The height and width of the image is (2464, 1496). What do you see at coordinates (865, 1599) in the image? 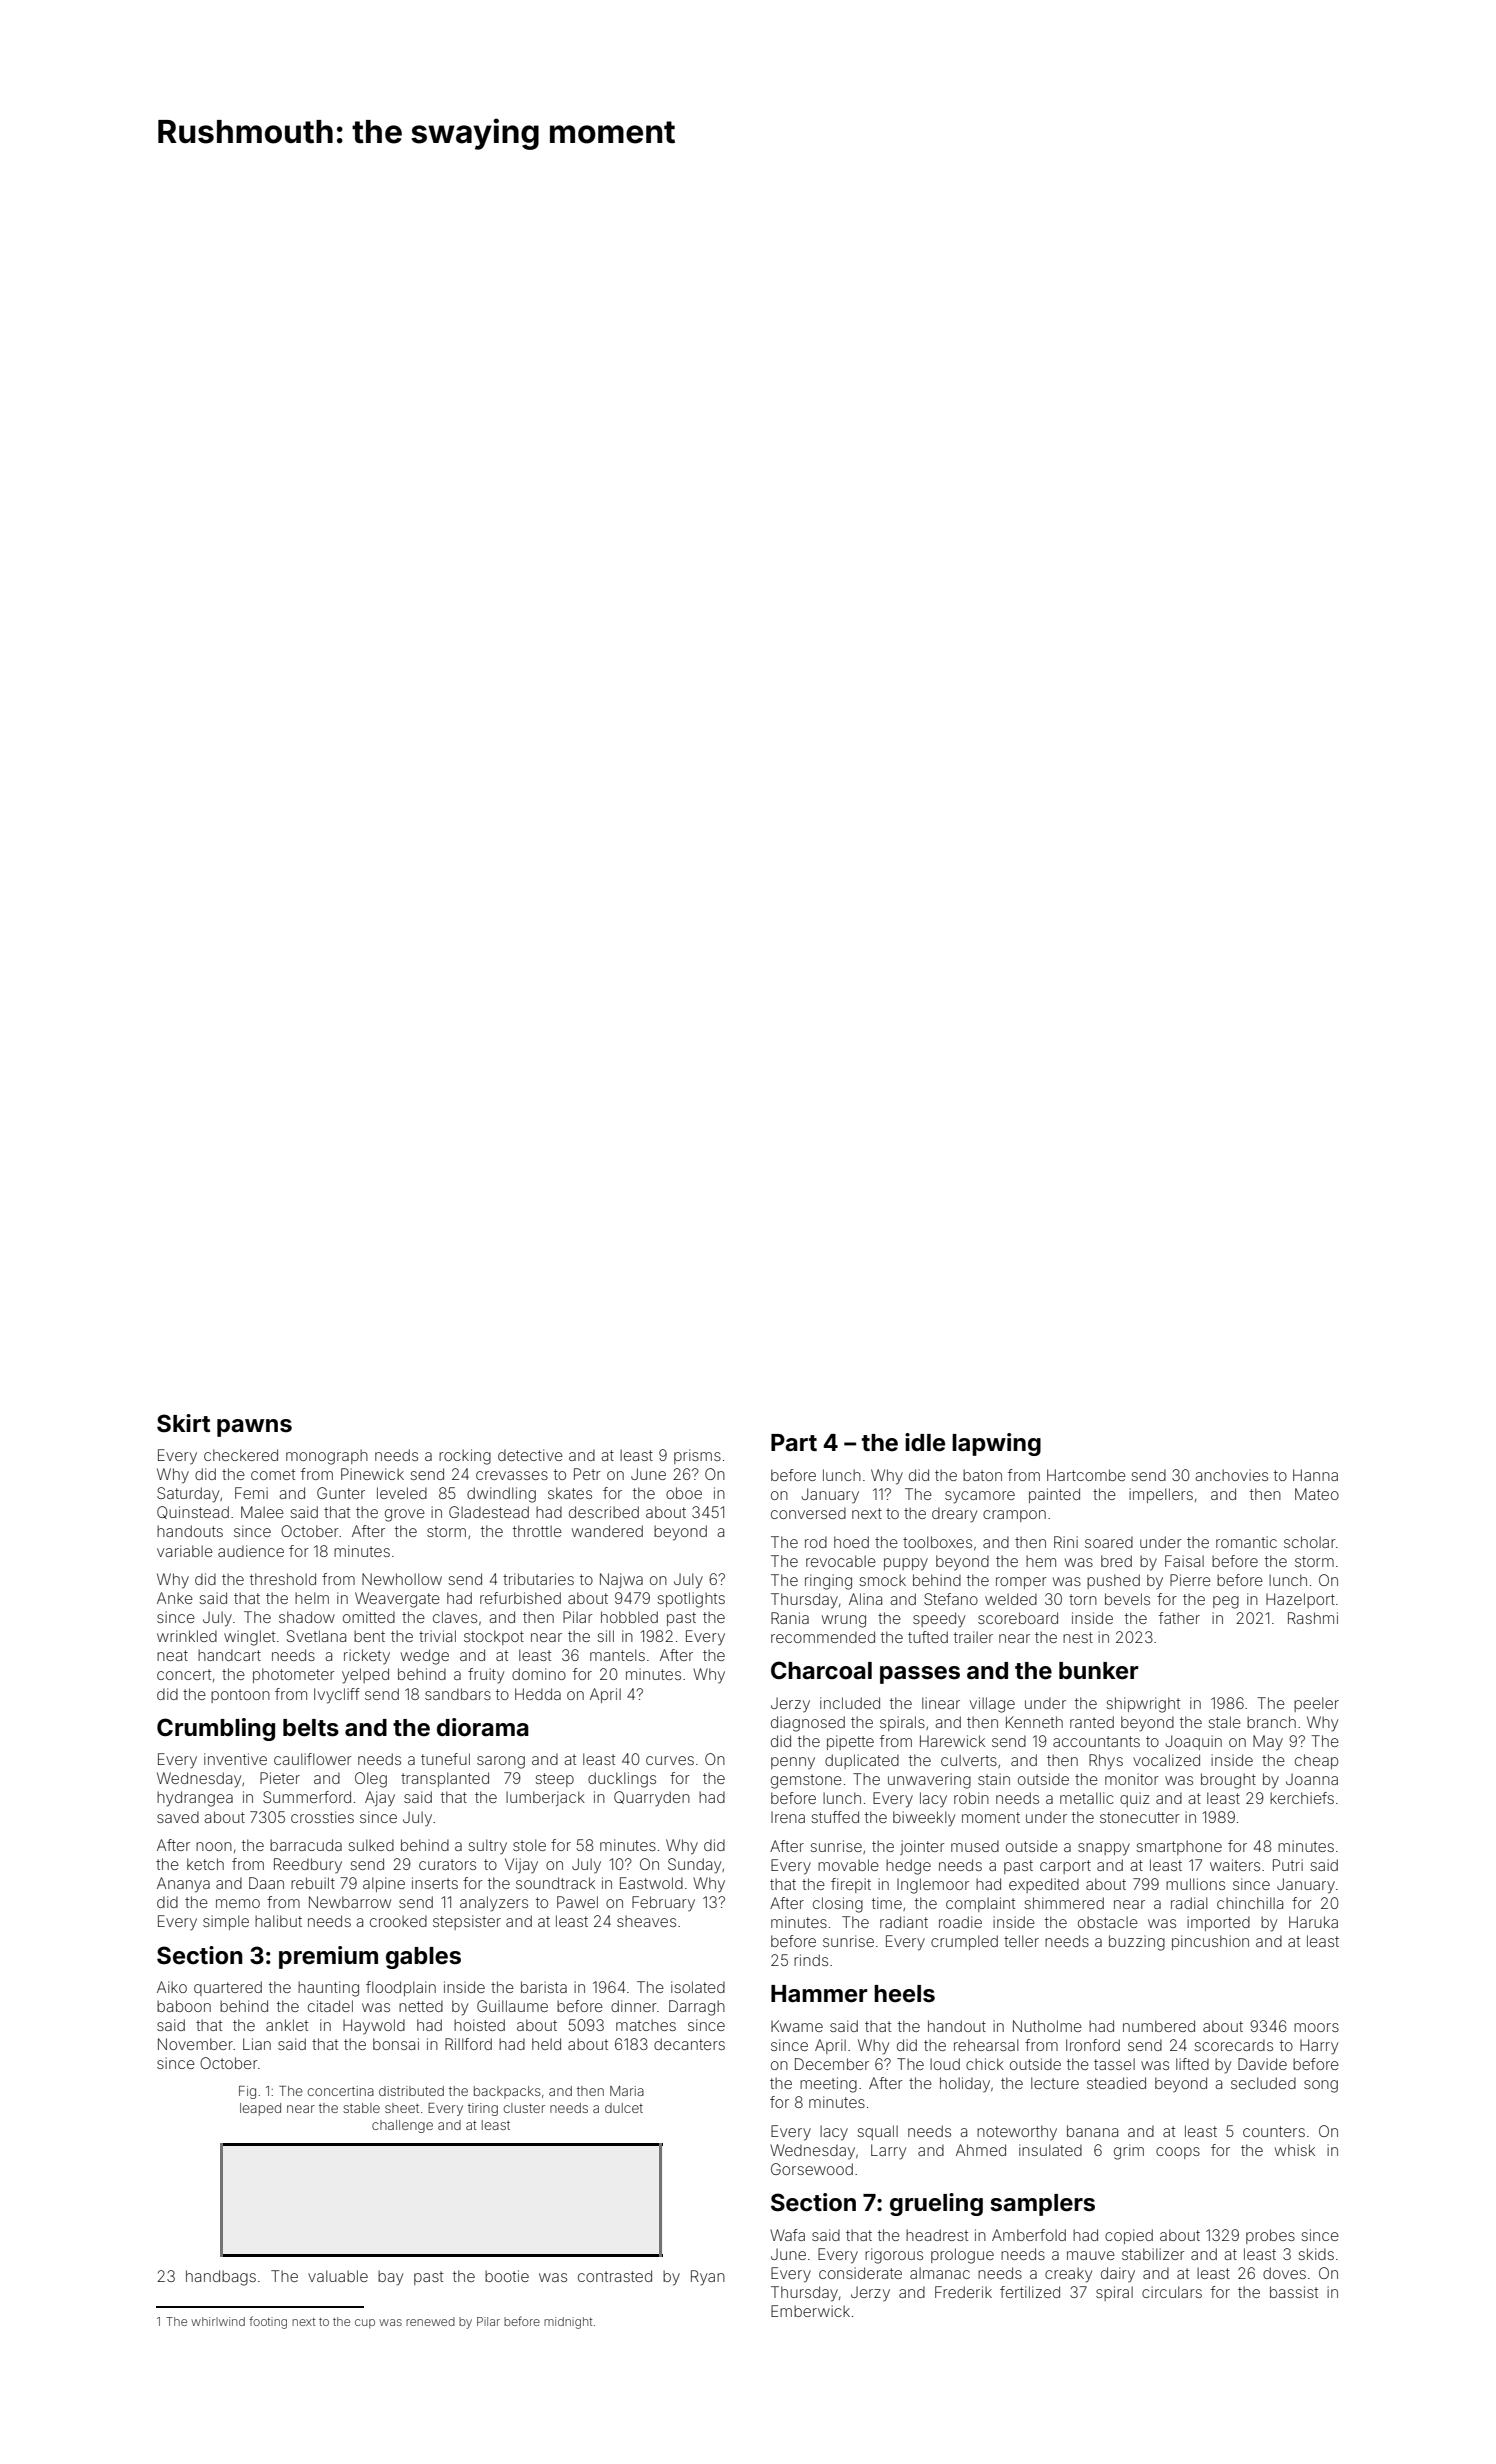
I see `Alina` at bounding box center [865, 1599].
